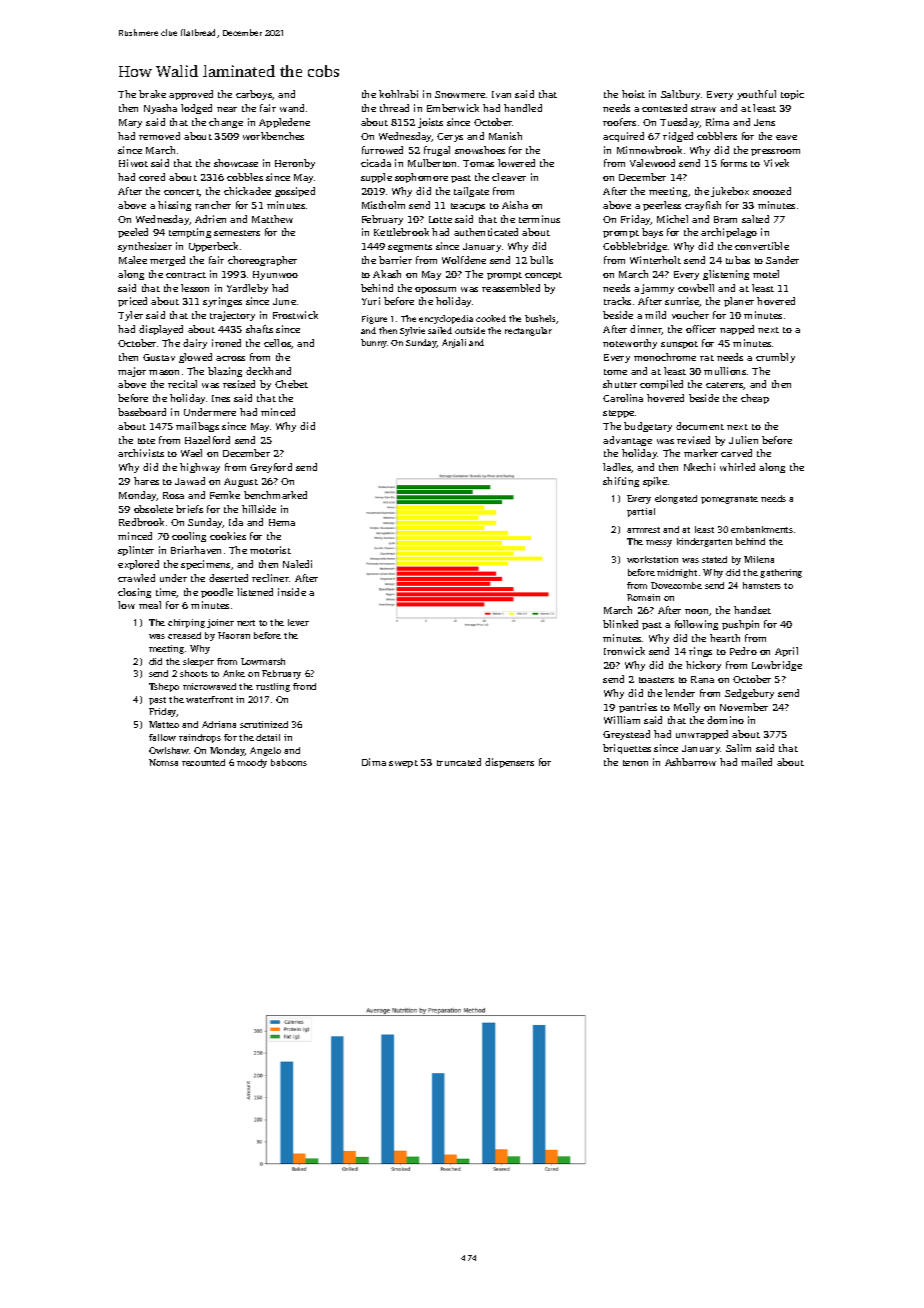 This screenshot has width=924, height=1308. What do you see at coordinates (133, 163) in the screenshot?
I see `Hiwot` at bounding box center [133, 163].
